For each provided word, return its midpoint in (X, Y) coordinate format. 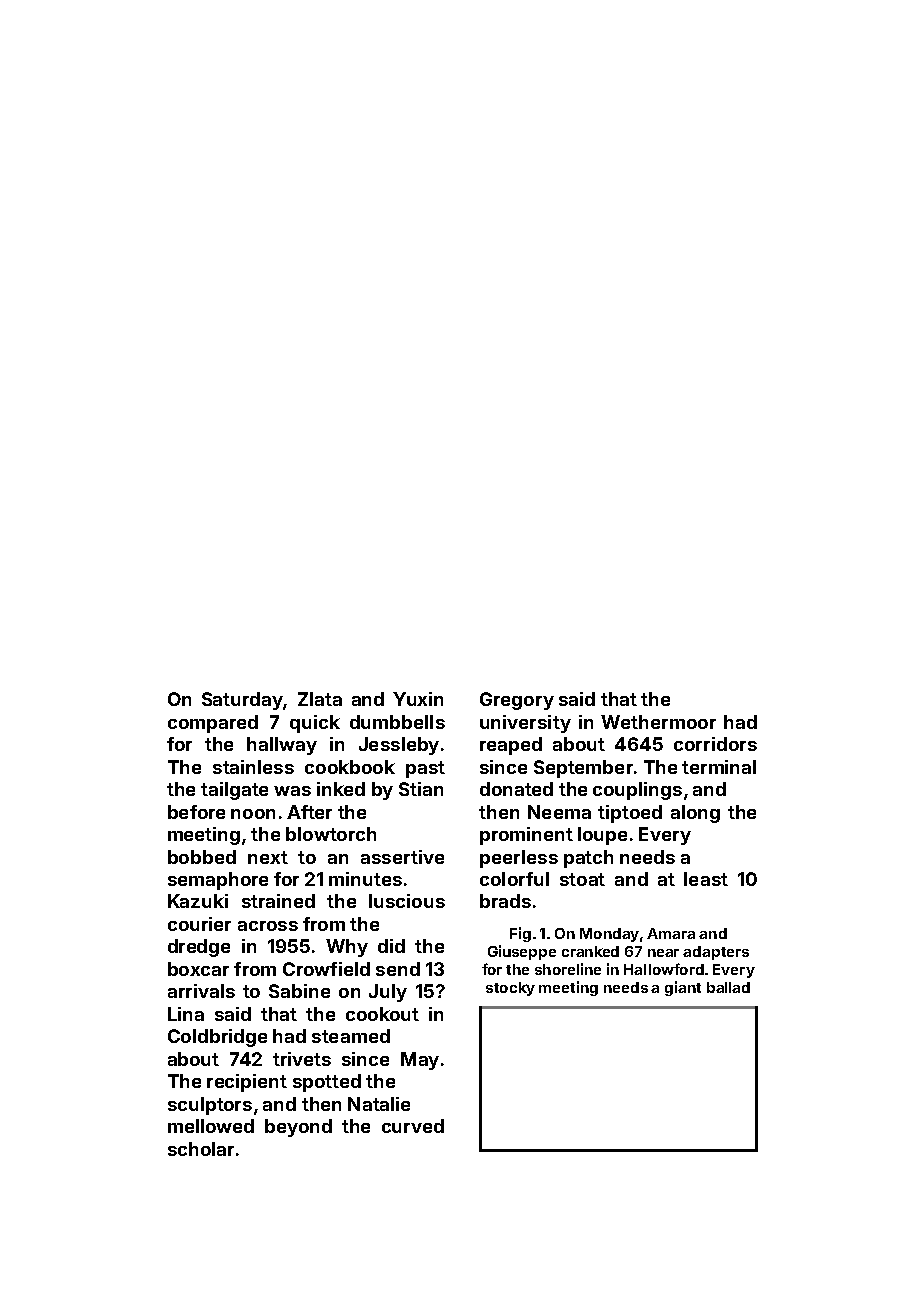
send (398, 969)
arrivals (201, 991)
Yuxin (418, 699)
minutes (365, 879)
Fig (520, 934)
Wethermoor (658, 722)
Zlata (320, 699)
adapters (716, 953)
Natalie (379, 1104)
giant (683, 988)
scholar (201, 1149)
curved (413, 1126)
